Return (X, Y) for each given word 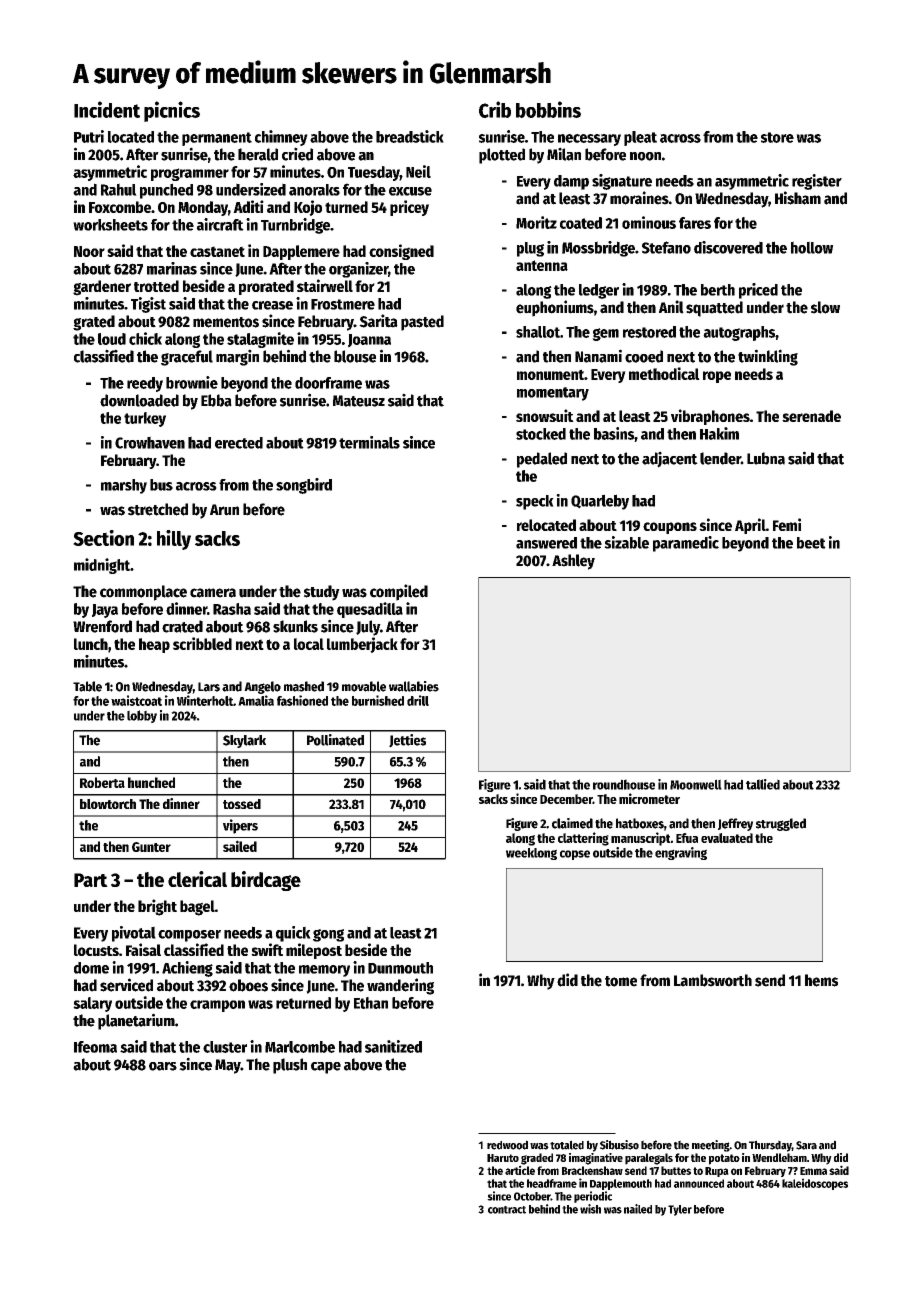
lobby (142, 716)
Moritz (536, 222)
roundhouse (624, 784)
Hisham (798, 198)
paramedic (686, 544)
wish (590, 1209)
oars (163, 1066)
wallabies (414, 686)
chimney (281, 138)
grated (94, 323)
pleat (640, 138)
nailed (638, 1209)
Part (91, 880)
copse (575, 855)
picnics (172, 111)
